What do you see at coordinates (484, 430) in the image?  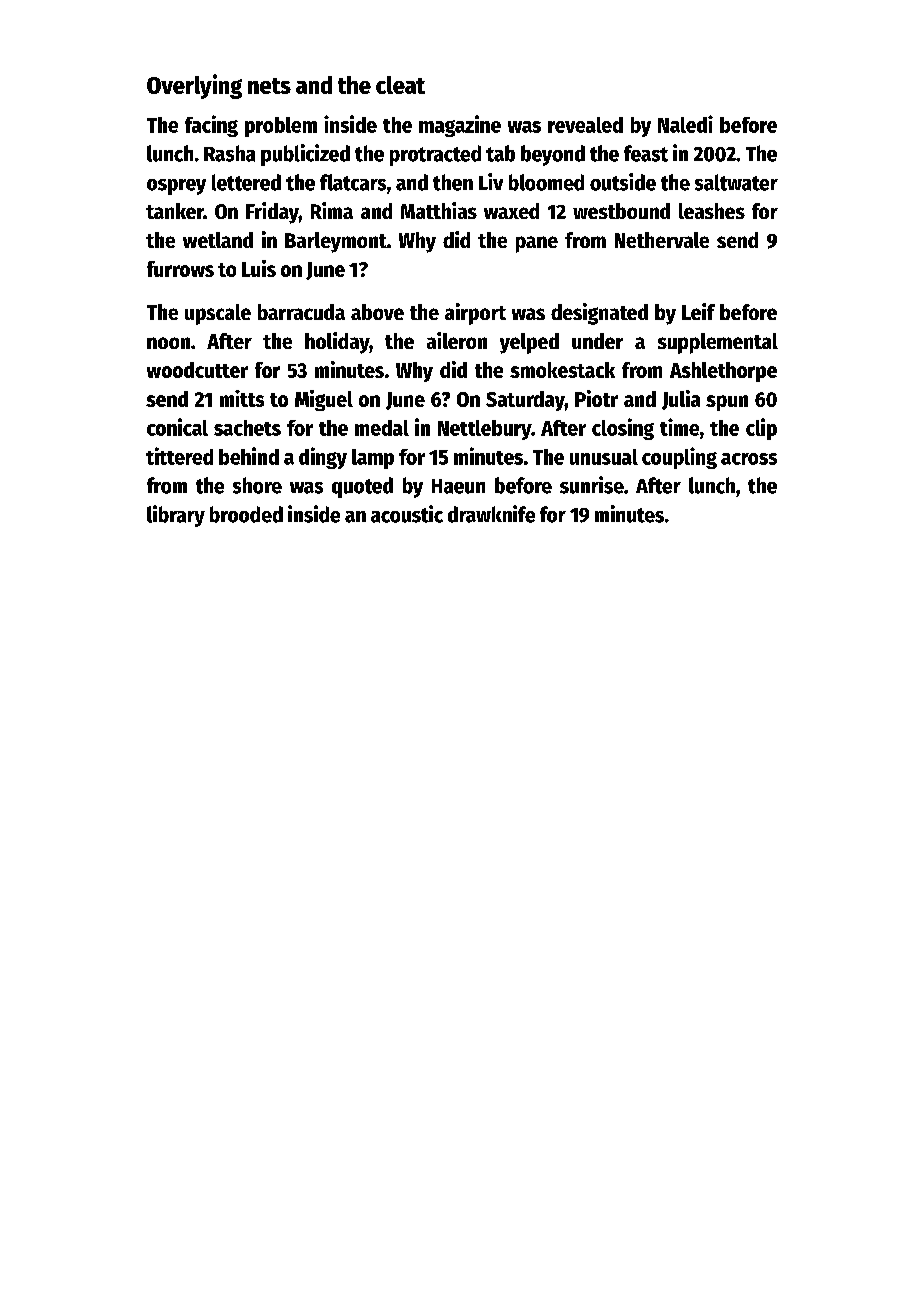 I see `Nettlebury` at bounding box center [484, 430].
